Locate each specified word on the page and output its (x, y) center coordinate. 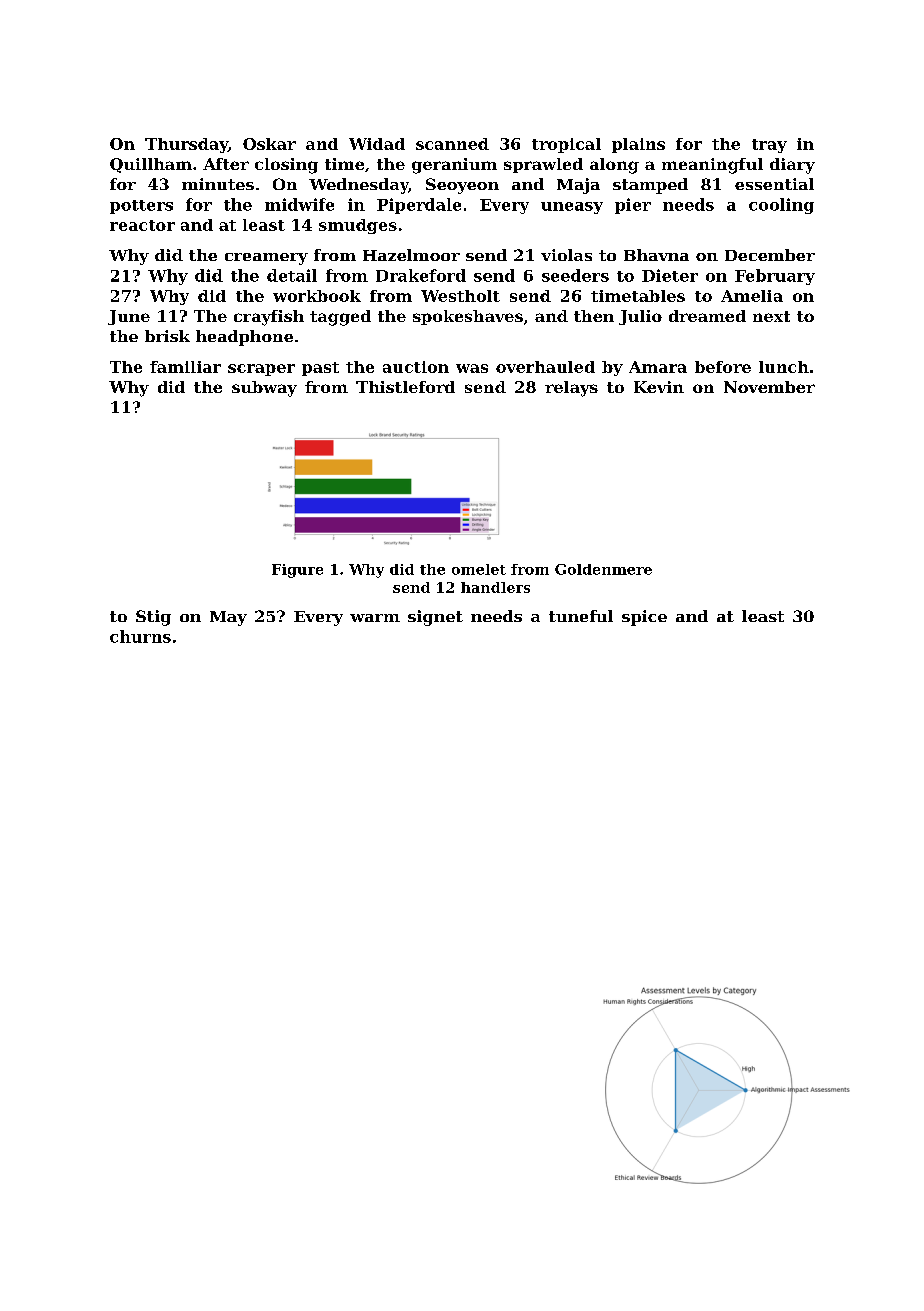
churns (140, 636)
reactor (142, 225)
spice (644, 618)
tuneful (581, 616)
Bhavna (656, 255)
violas (566, 255)
